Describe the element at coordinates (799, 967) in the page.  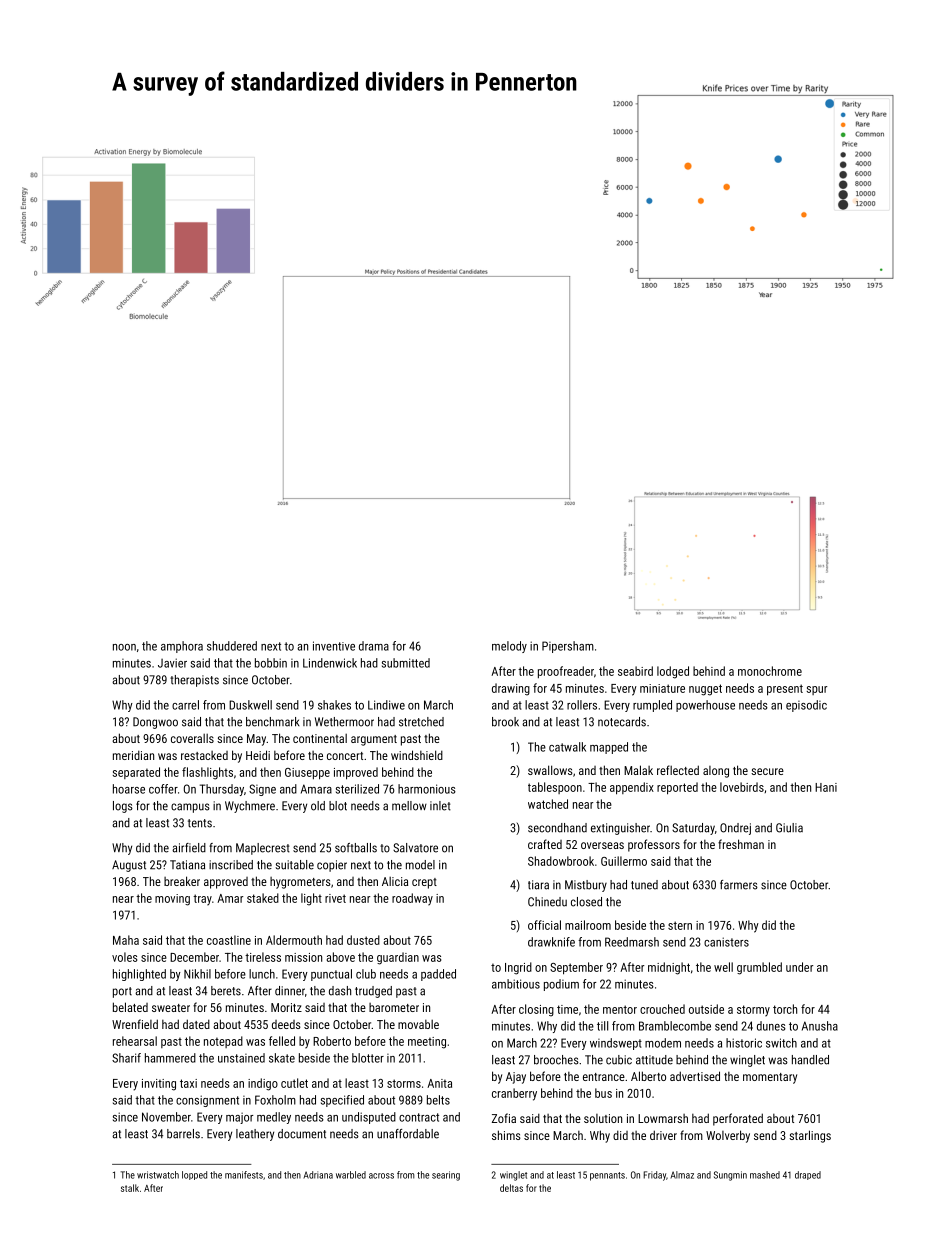
I see `under` at that location.
